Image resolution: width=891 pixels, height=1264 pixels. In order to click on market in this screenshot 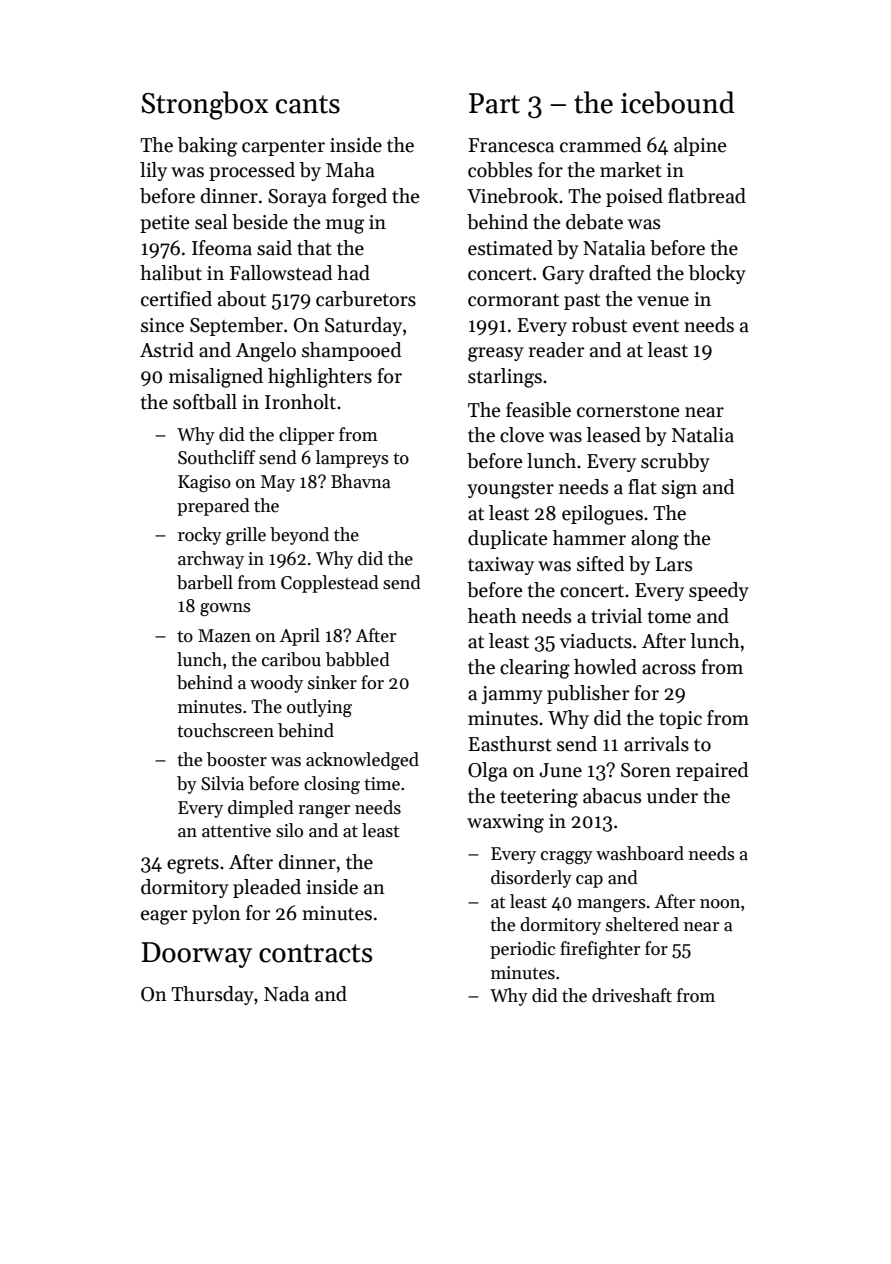, I will do `click(631, 170)`.
